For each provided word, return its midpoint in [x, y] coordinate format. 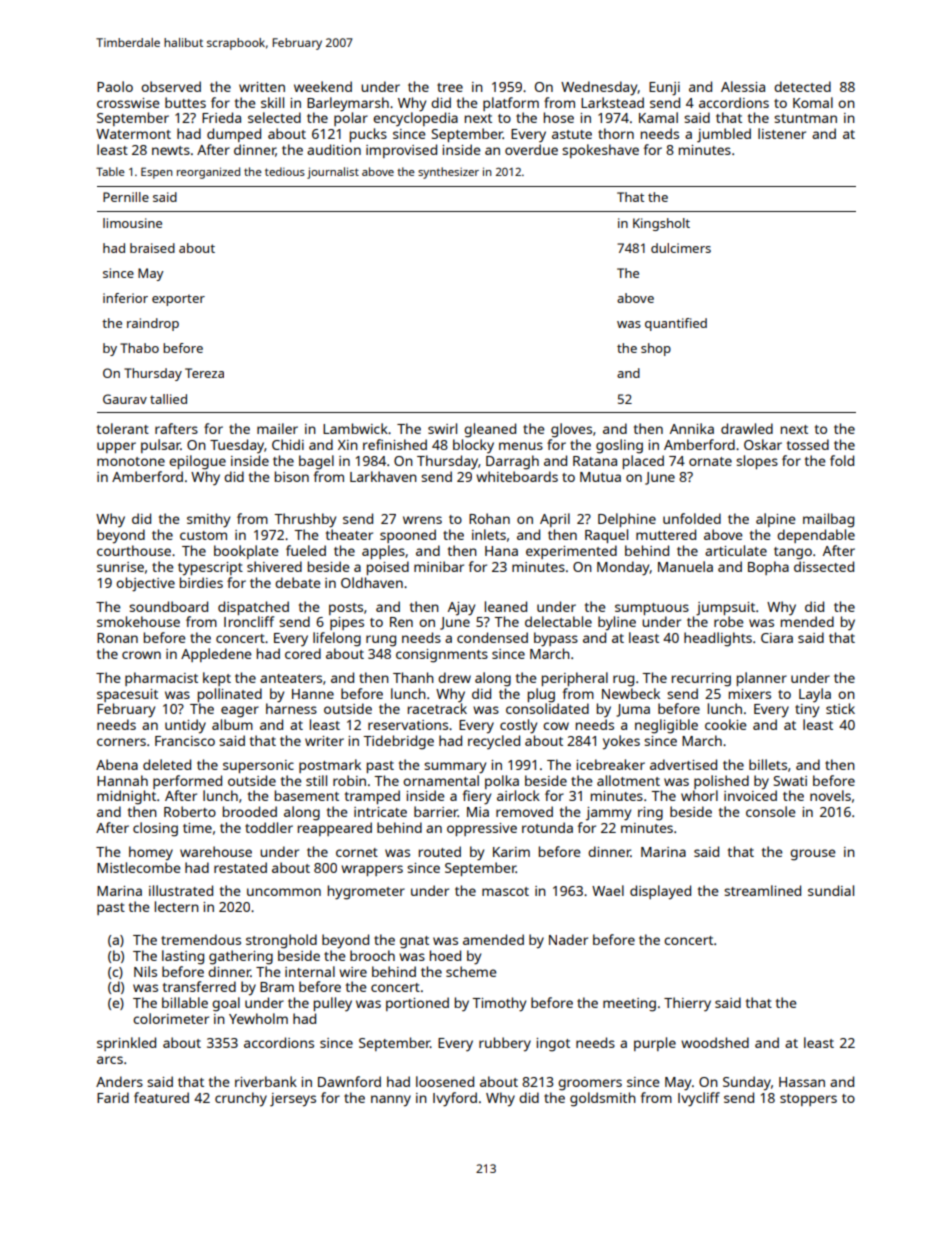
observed [171, 86]
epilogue [197, 462]
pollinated [230, 695]
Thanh [413, 677]
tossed [808, 444]
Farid [113, 1097]
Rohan [489, 518]
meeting [629, 1005]
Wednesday [599, 88]
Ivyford [455, 1099]
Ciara [777, 638]
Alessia [743, 86]
